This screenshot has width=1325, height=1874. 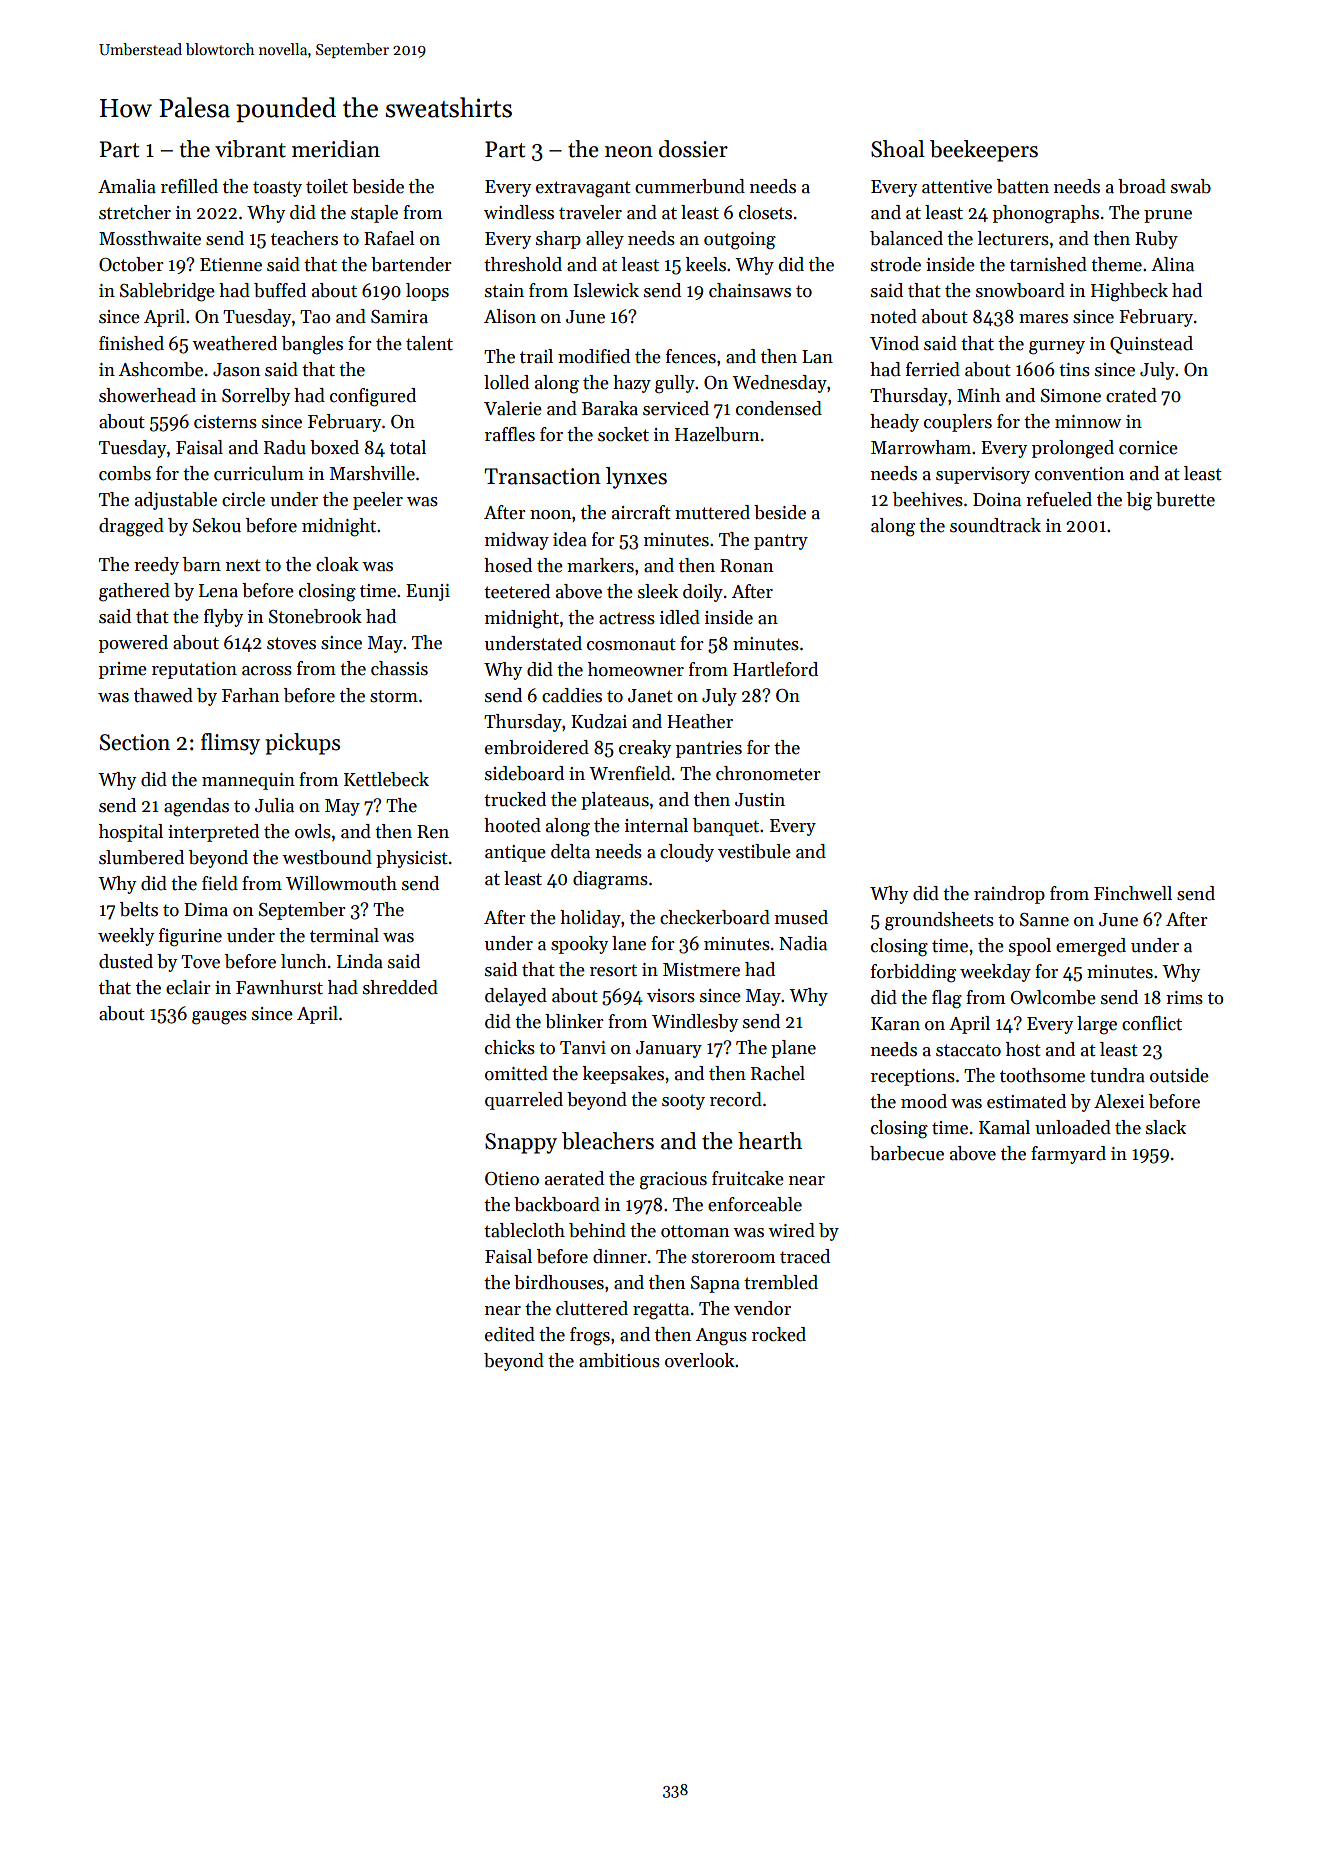 What do you see at coordinates (510, 1334) in the screenshot?
I see `edited` at bounding box center [510, 1334].
